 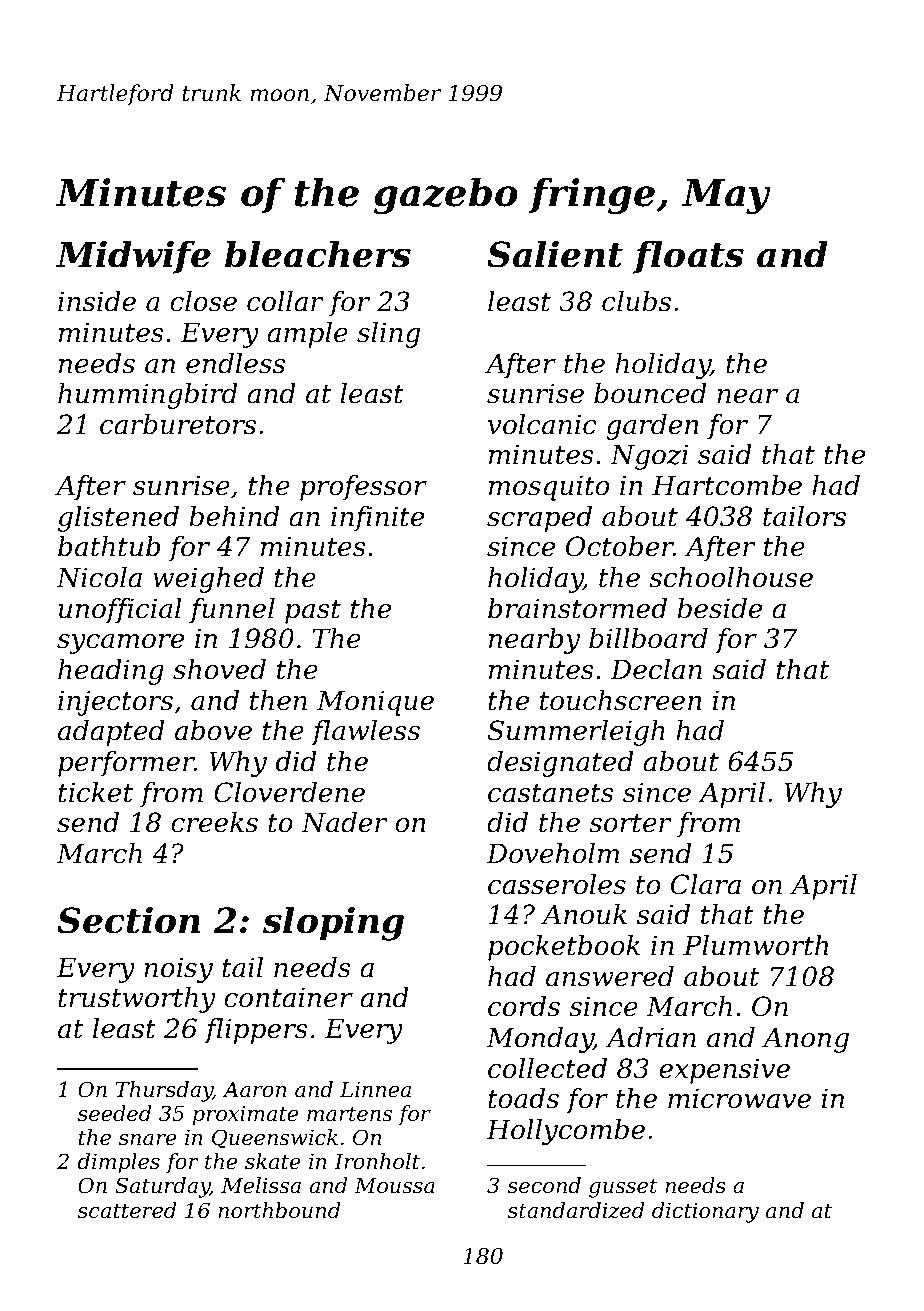 I want to click on Salient, so click(x=555, y=254).
